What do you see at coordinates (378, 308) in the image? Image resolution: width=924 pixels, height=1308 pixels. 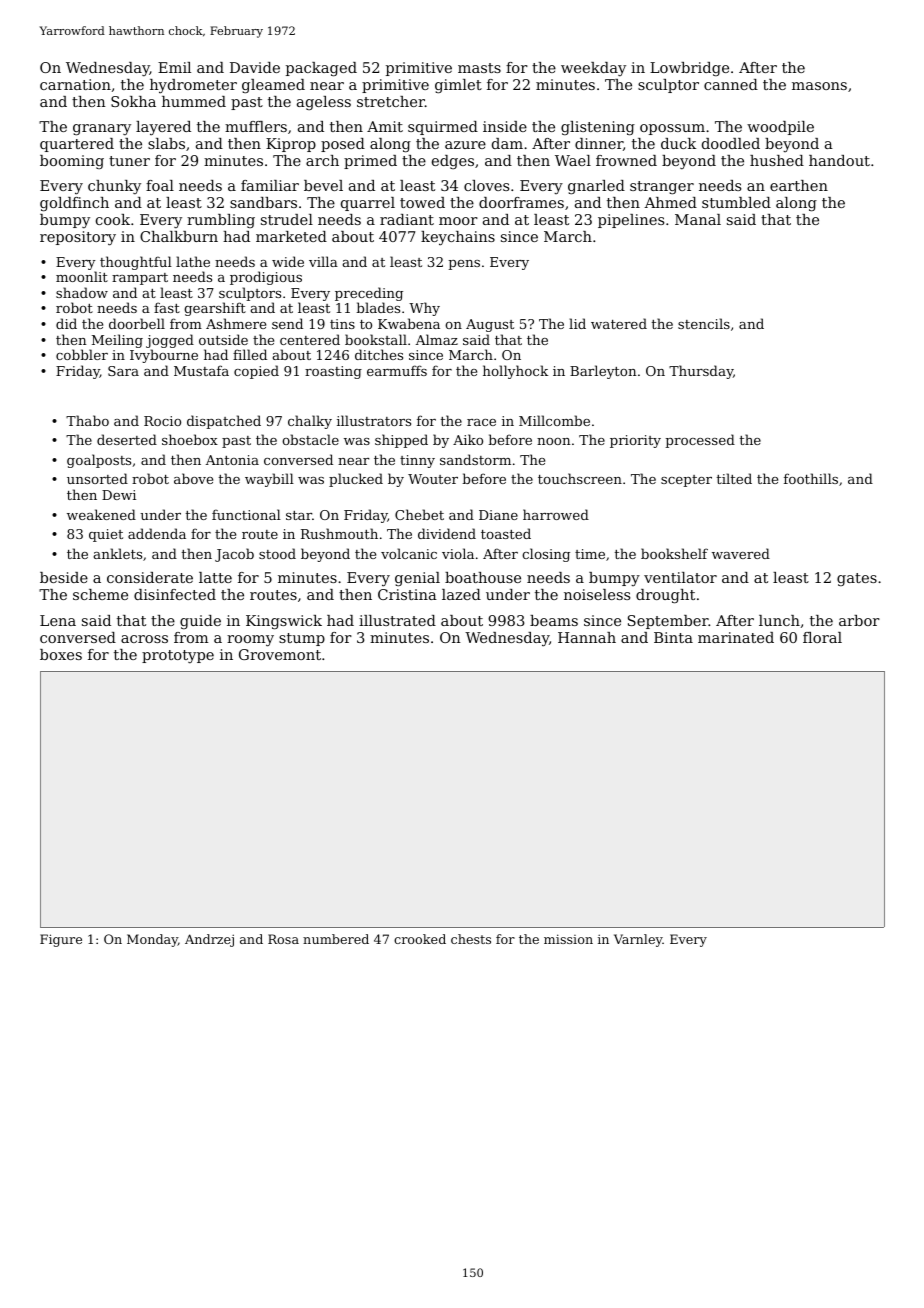 I see `blades` at bounding box center [378, 308].
